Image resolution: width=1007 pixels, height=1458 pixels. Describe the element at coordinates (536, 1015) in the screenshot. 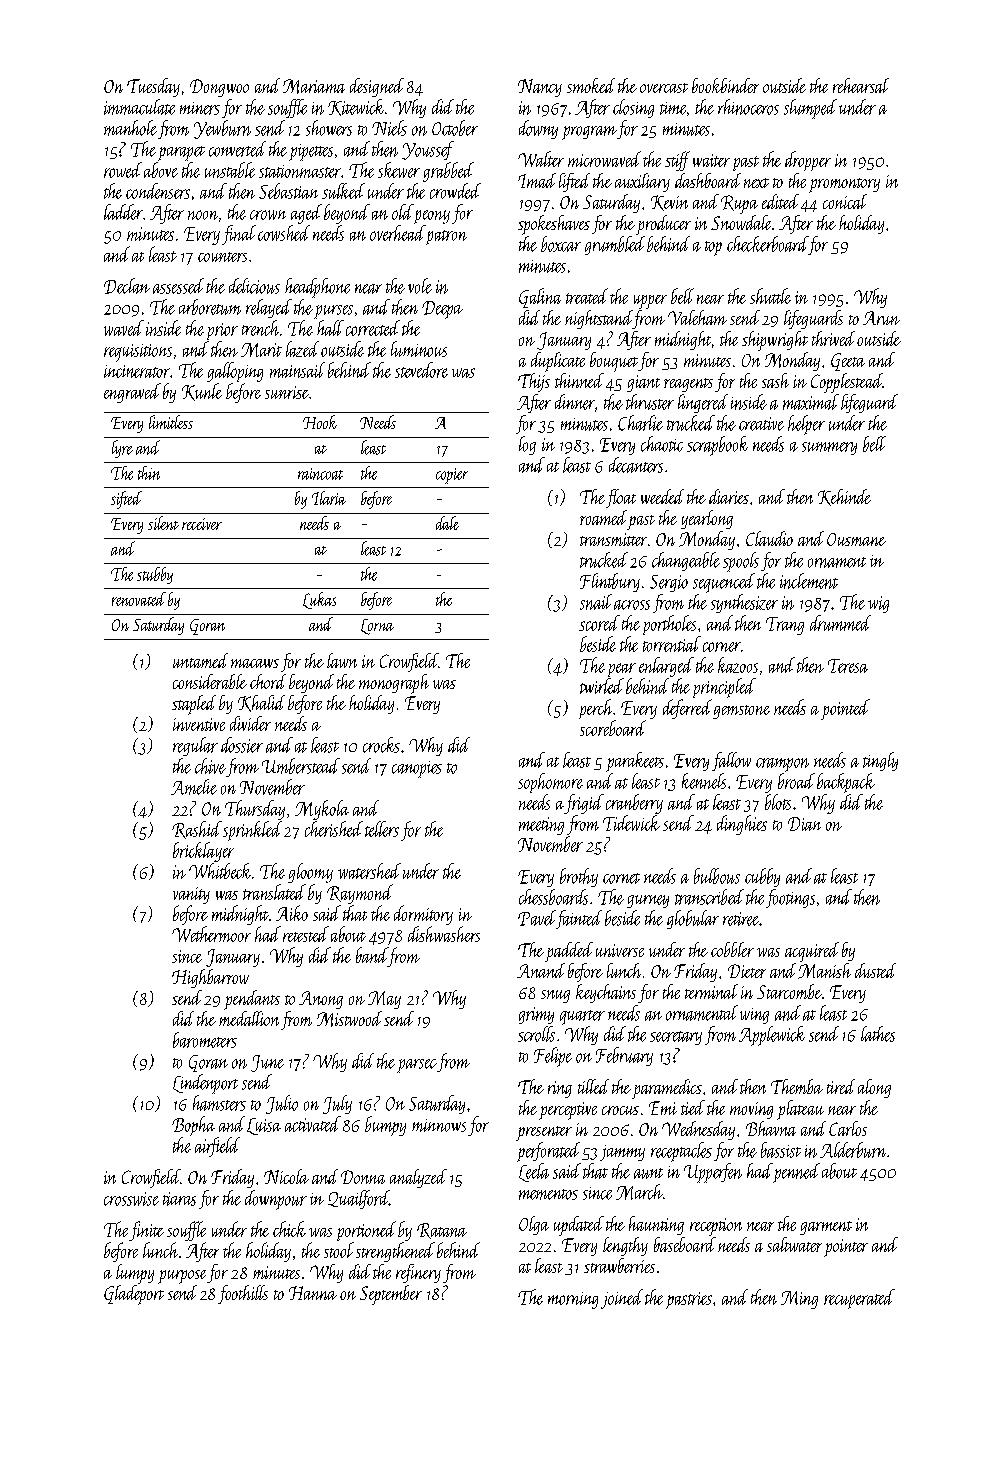

I see `grimy` at that location.
